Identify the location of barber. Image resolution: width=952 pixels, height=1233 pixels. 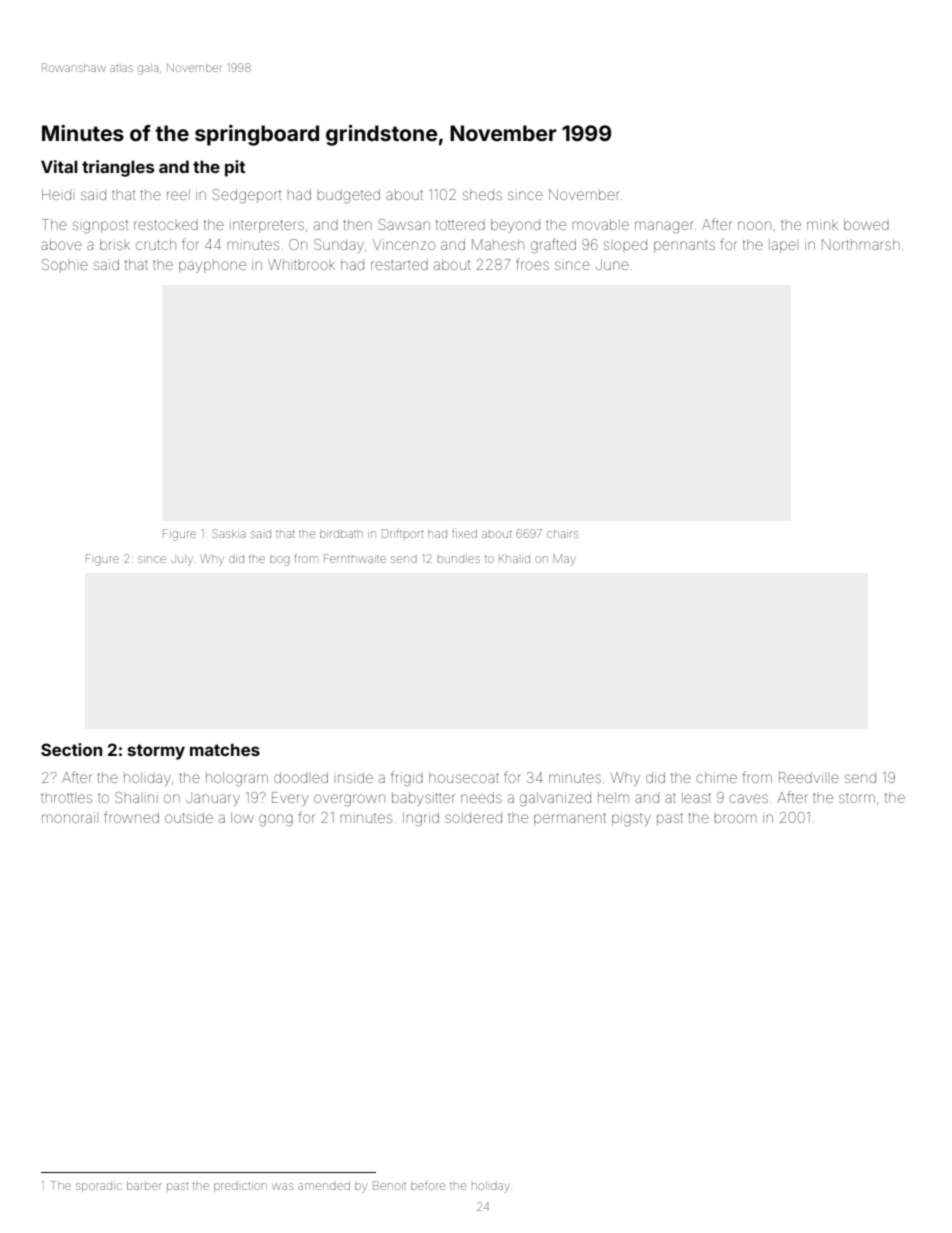
(144, 1185).
